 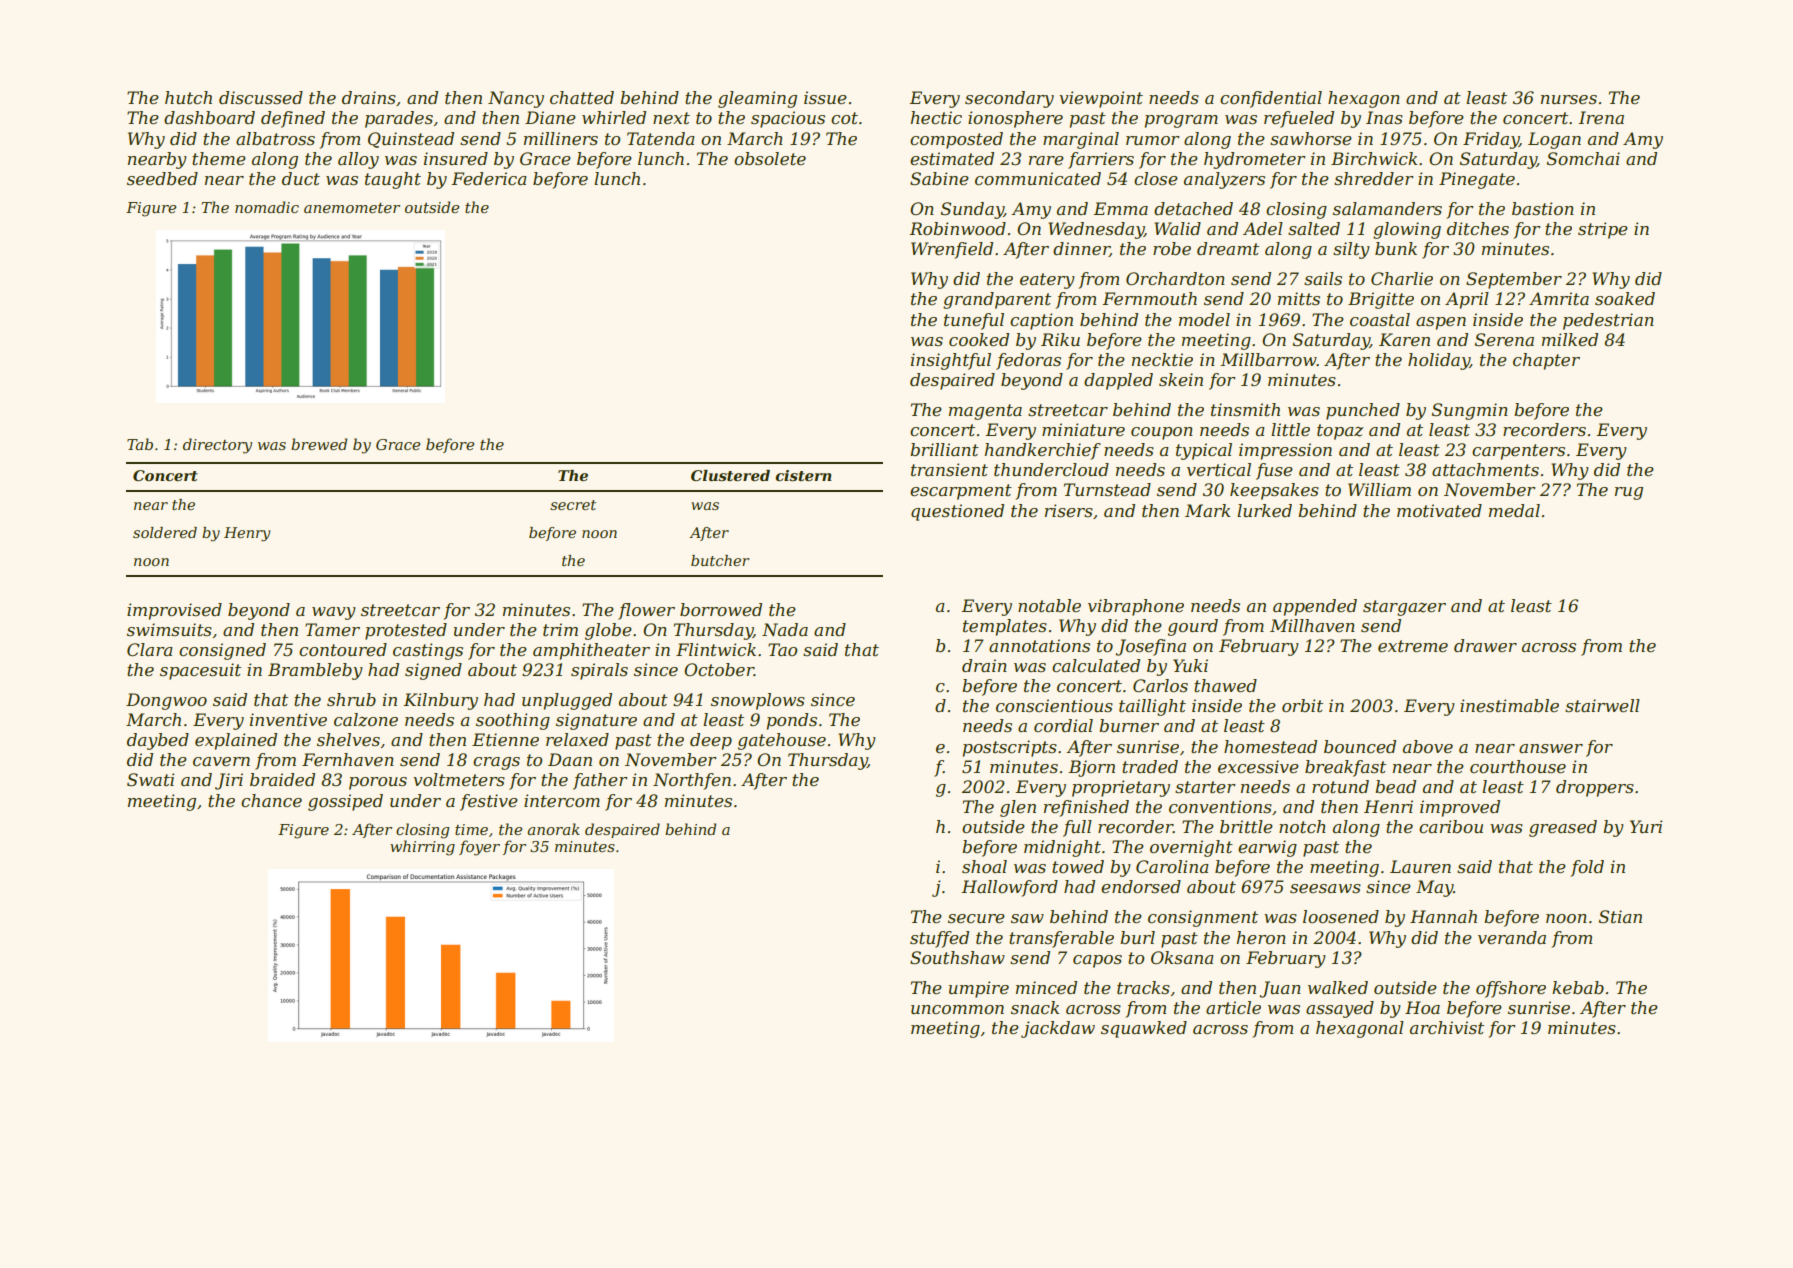 I want to click on issue, so click(x=825, y=97).
